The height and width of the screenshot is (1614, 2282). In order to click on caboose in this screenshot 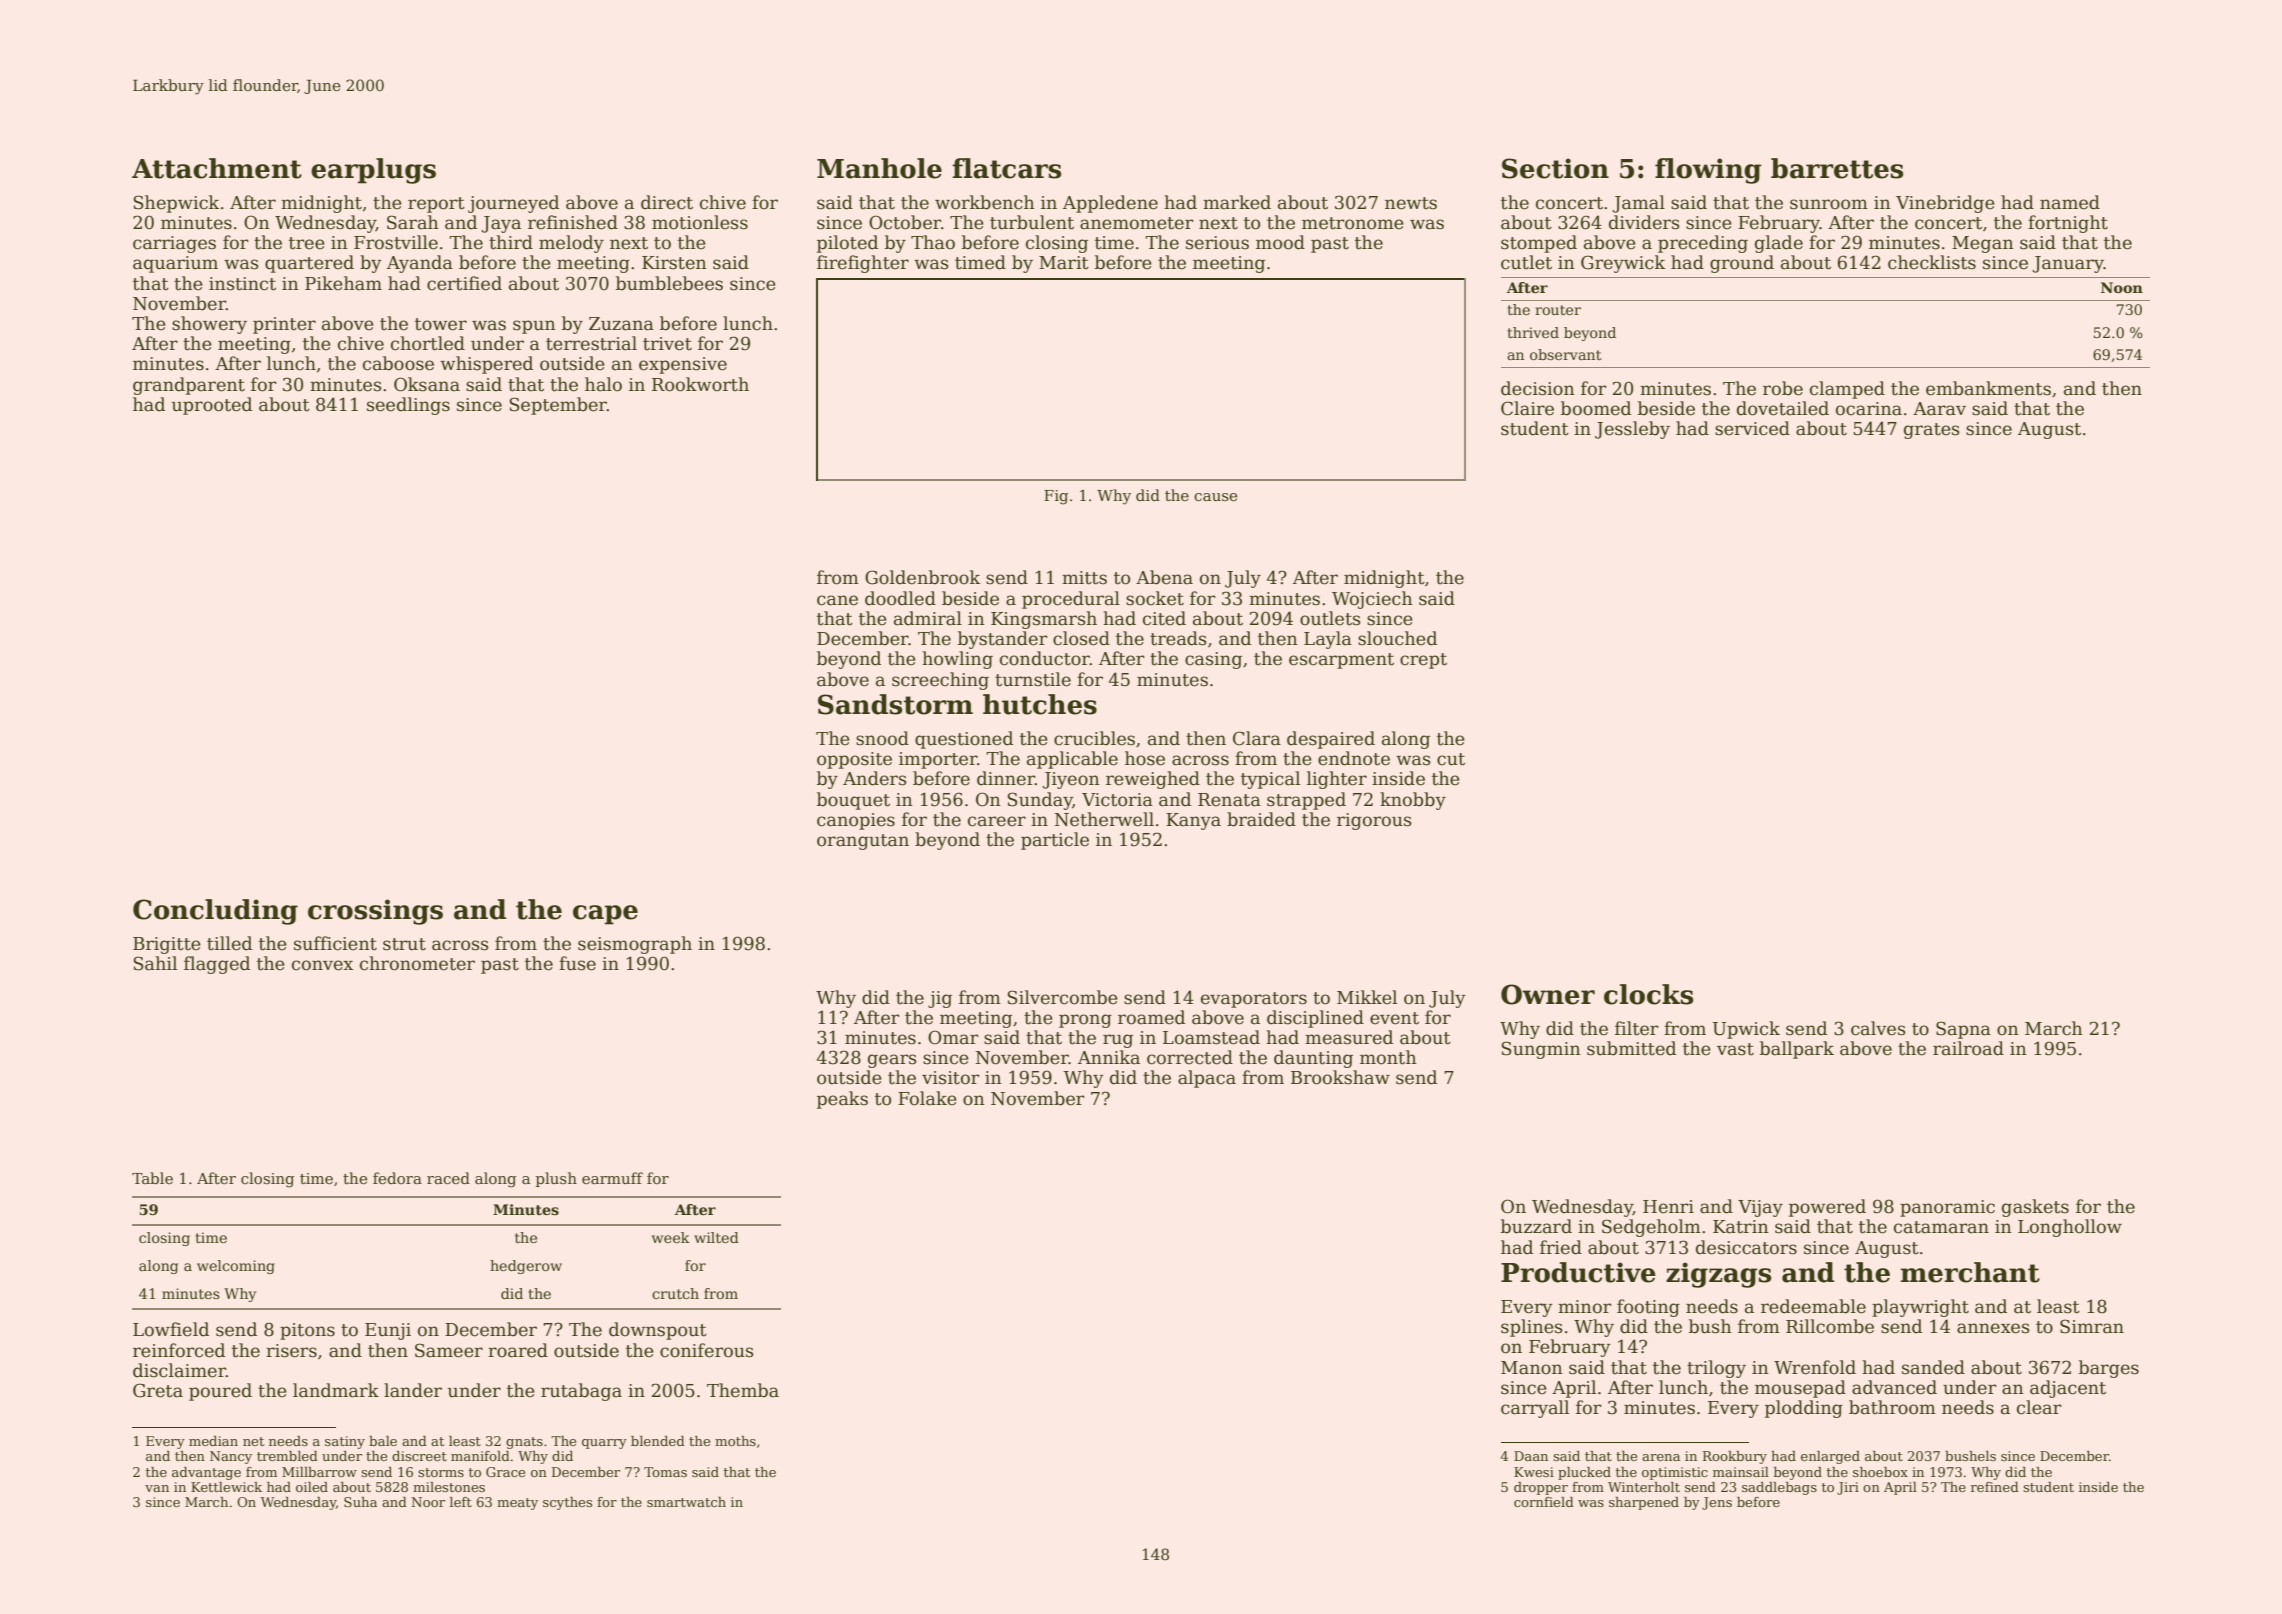, I will do `click(398, 363)`.
